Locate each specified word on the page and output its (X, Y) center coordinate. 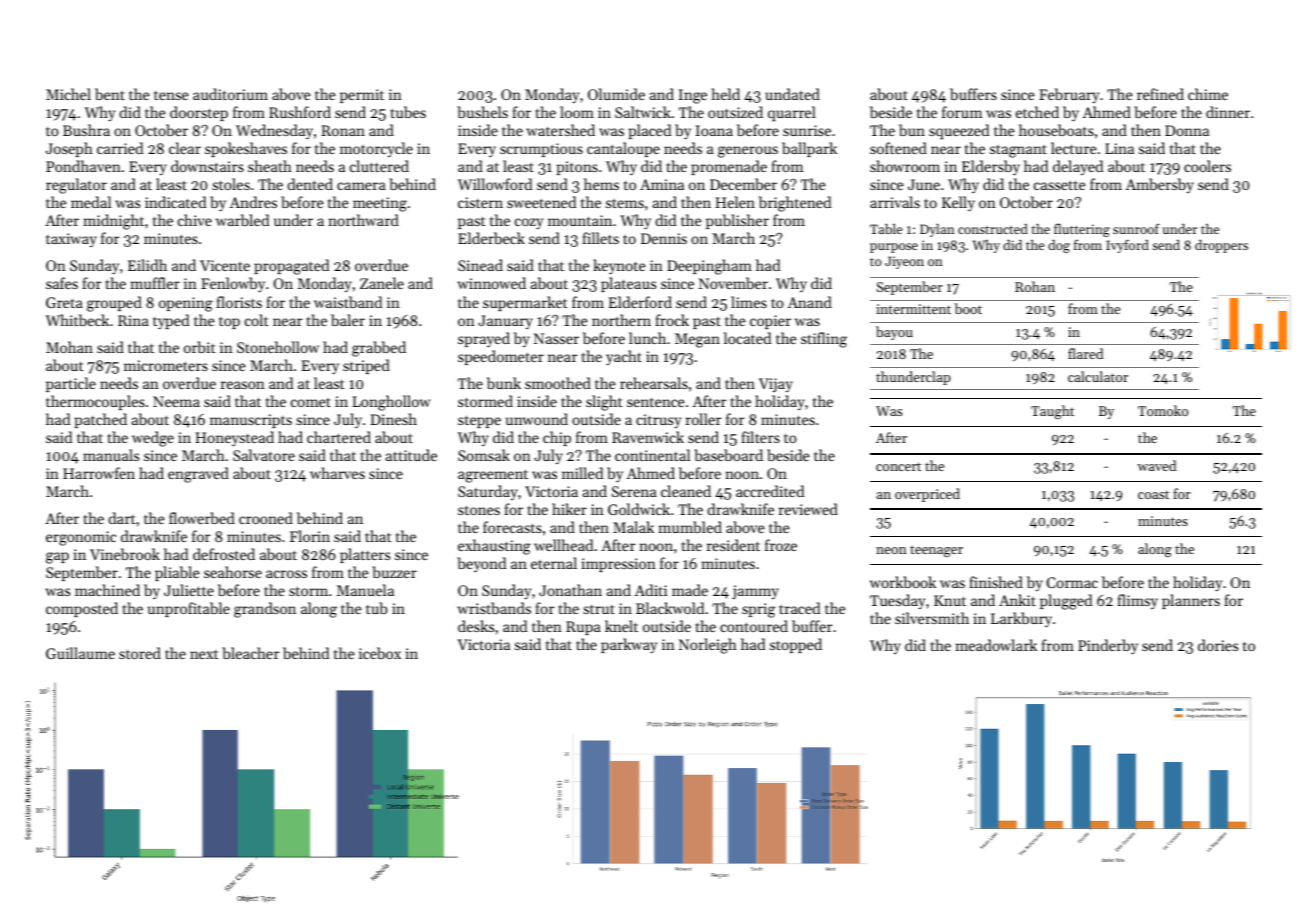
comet (311, 402)
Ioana (714, 130)
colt (257, 320)
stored (140, 653)
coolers (1207, 166)
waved (1157, 465)
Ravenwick (648, 437)
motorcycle (376, 149)
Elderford (640, 302)
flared (1086, 353)
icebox (380, 653)
